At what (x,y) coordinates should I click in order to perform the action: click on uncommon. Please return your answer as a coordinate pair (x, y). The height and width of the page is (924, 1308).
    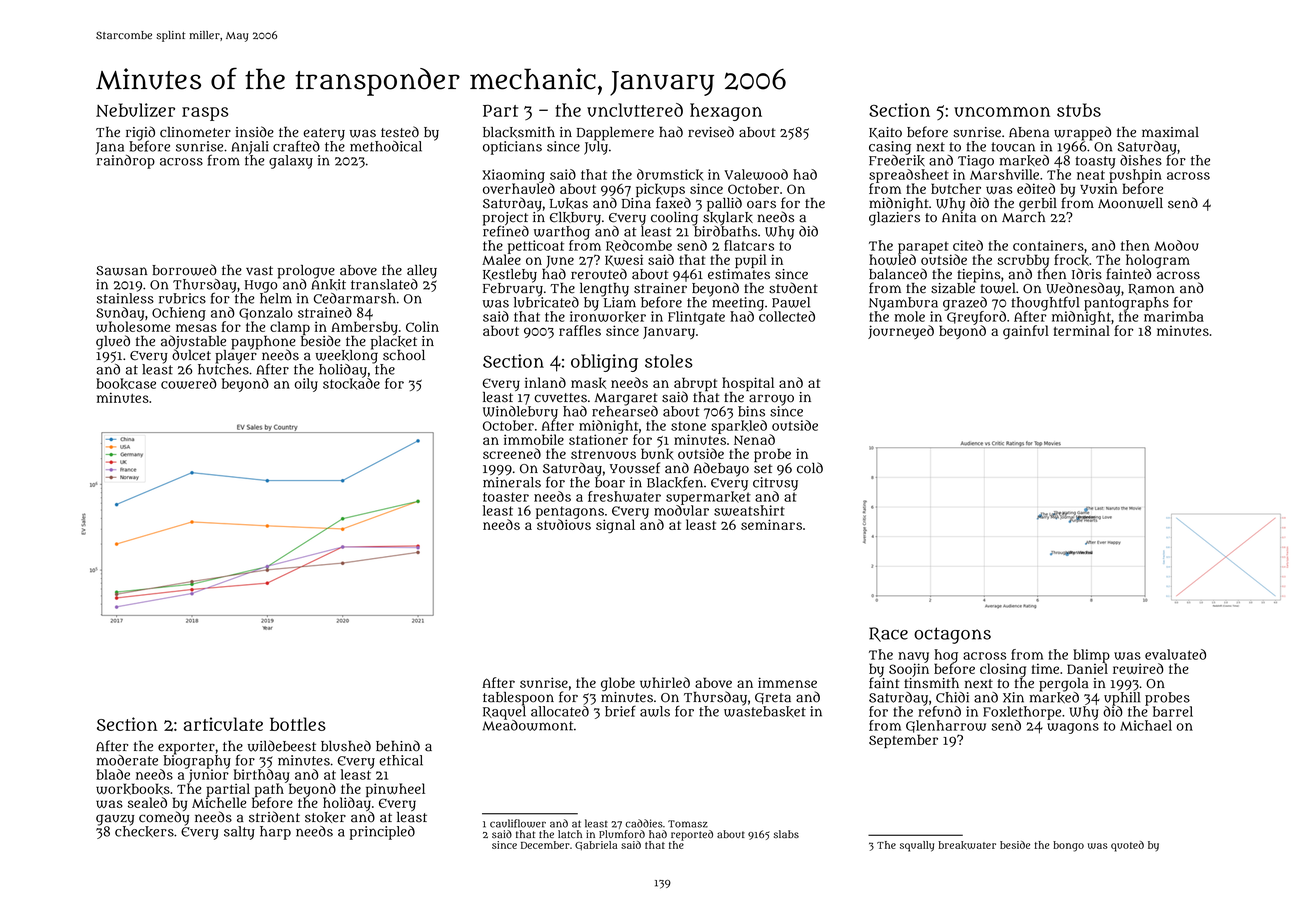
    Looking at the image, I should click on (1002, 112).
